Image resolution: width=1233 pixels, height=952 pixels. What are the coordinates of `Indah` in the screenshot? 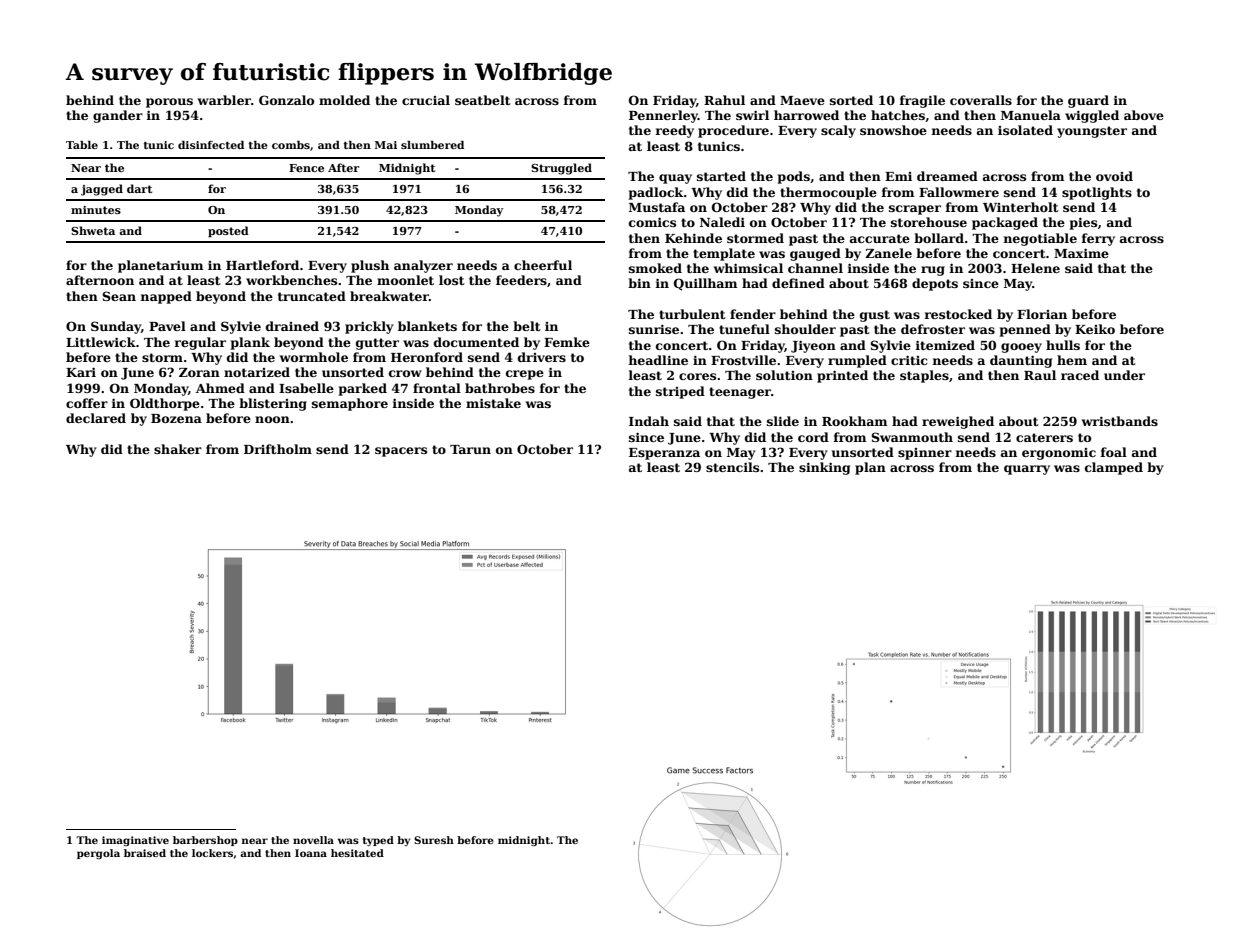 It's located at (649, 421).
